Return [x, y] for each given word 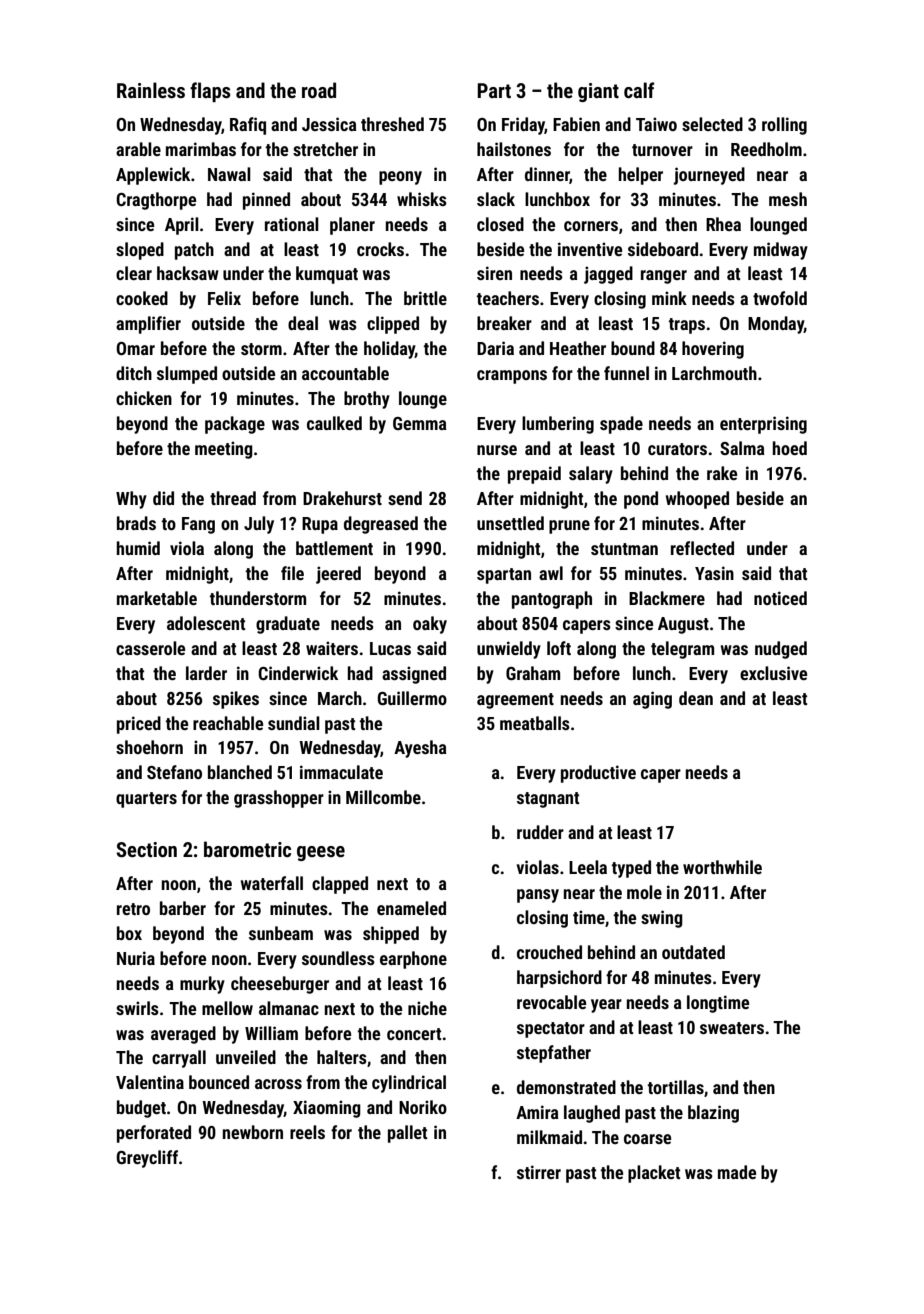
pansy [538, 896]
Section [146, 849]
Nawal [229, 174]
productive [598, 774]
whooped [697, 500]
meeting [224, 450]
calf [639, 90]
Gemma [420, 423]
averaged [183, 1035]
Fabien [576, 124]
